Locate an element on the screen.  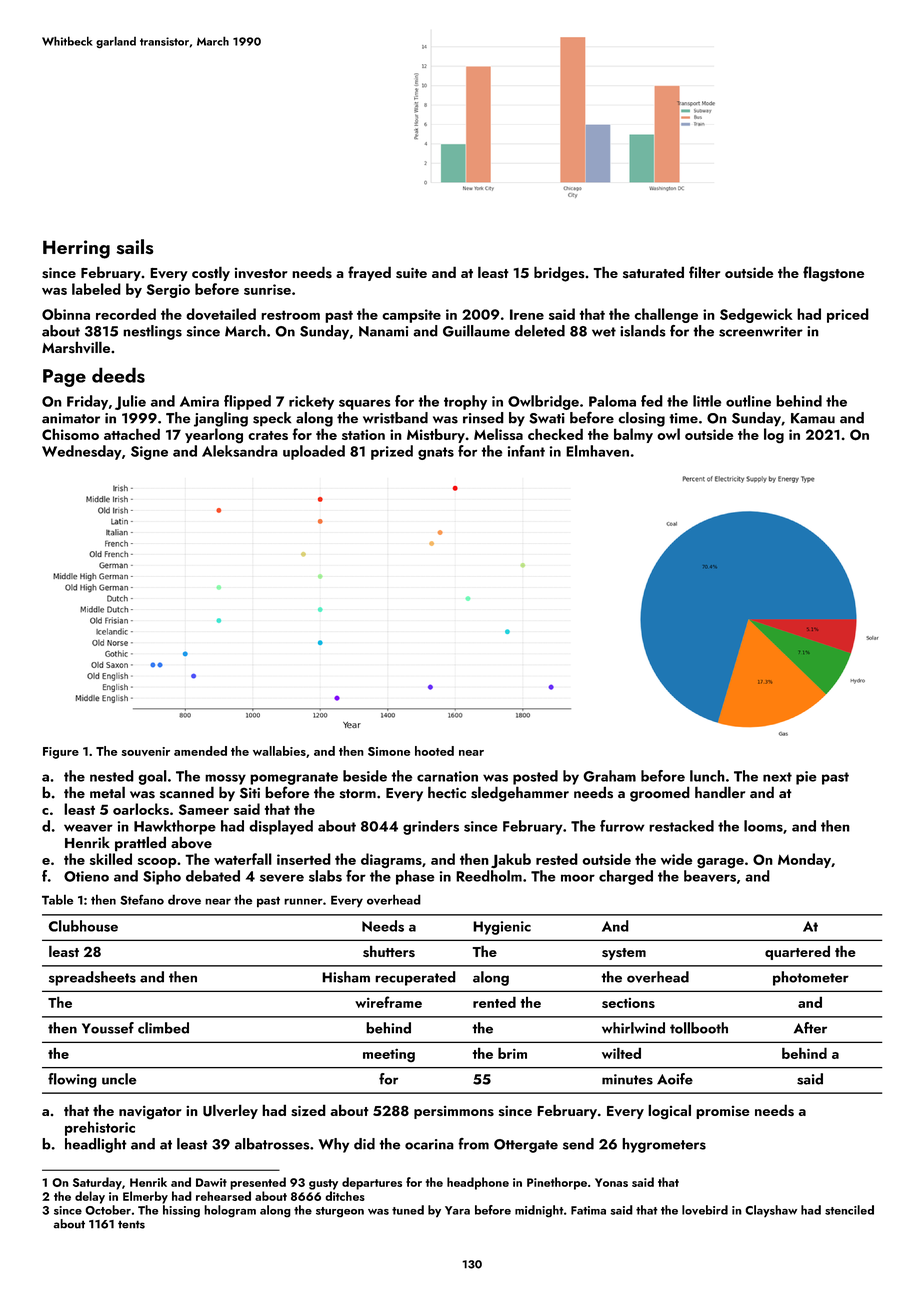
bridges is located at coordinates (559, 274).
